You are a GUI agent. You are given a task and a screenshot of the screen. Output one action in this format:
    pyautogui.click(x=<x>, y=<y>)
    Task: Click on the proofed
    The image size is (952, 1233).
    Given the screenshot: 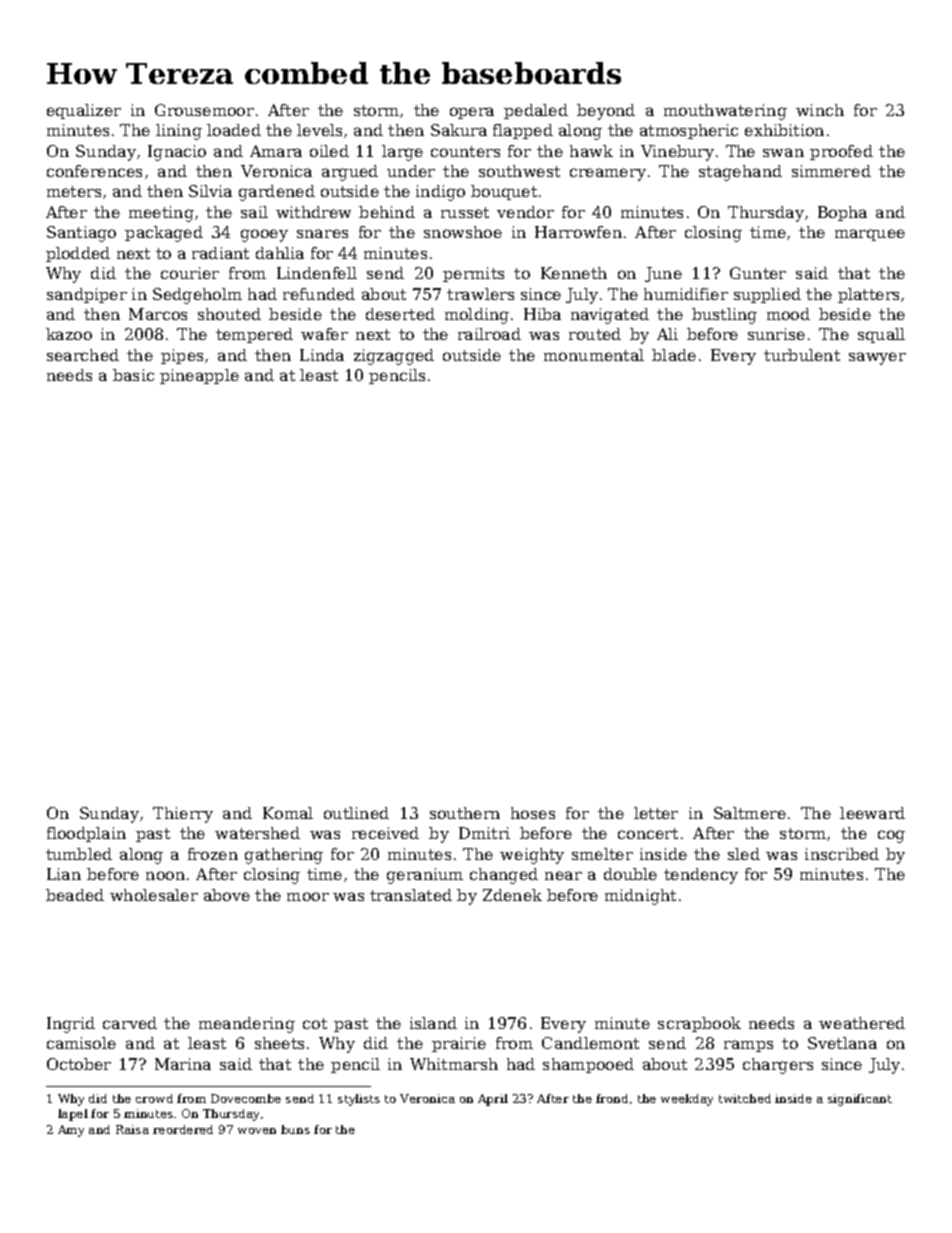 What is the action you would take?
    pyautogui.click(x=841, y=152)
